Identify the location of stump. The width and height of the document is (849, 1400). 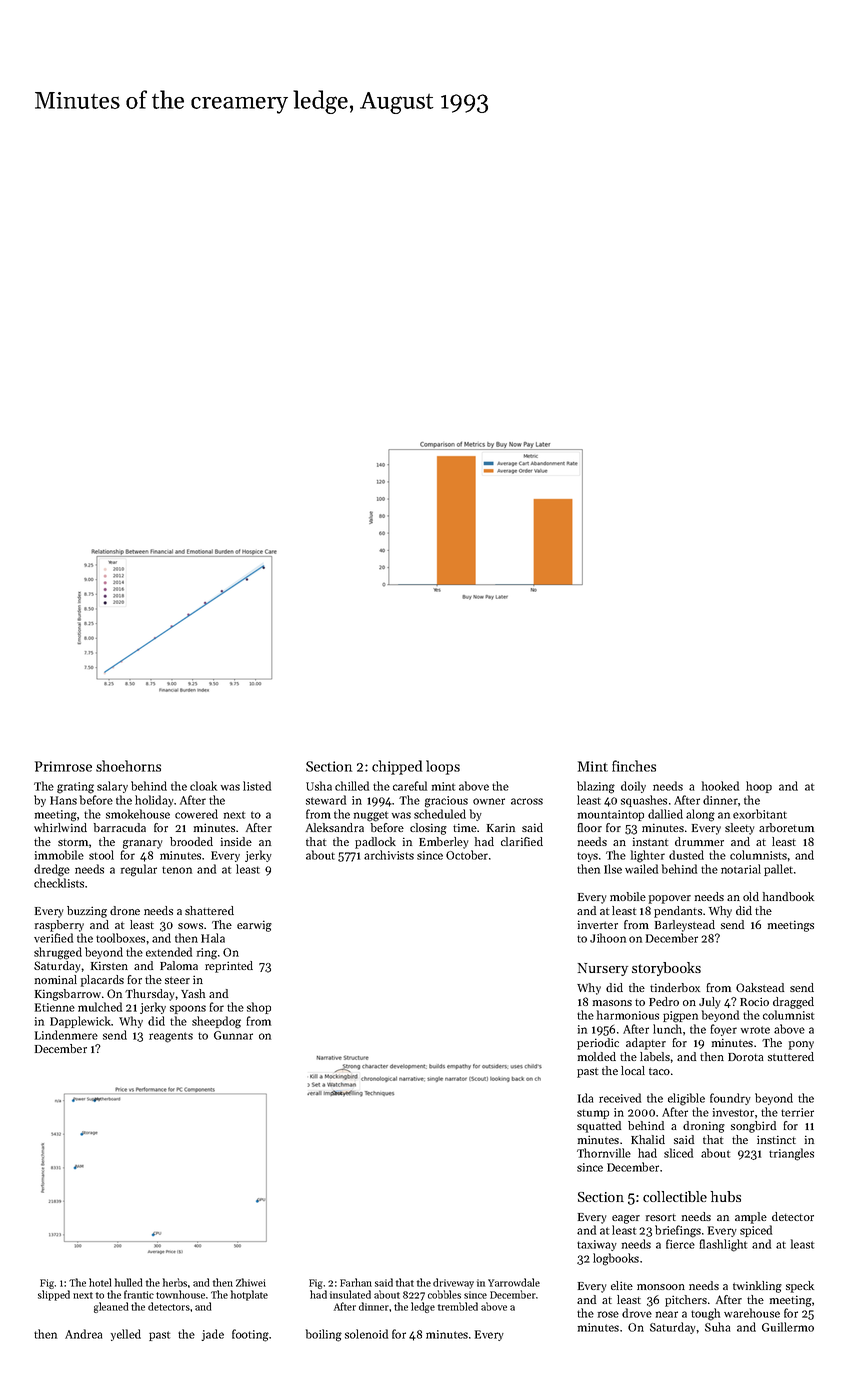
(593, 1114).
